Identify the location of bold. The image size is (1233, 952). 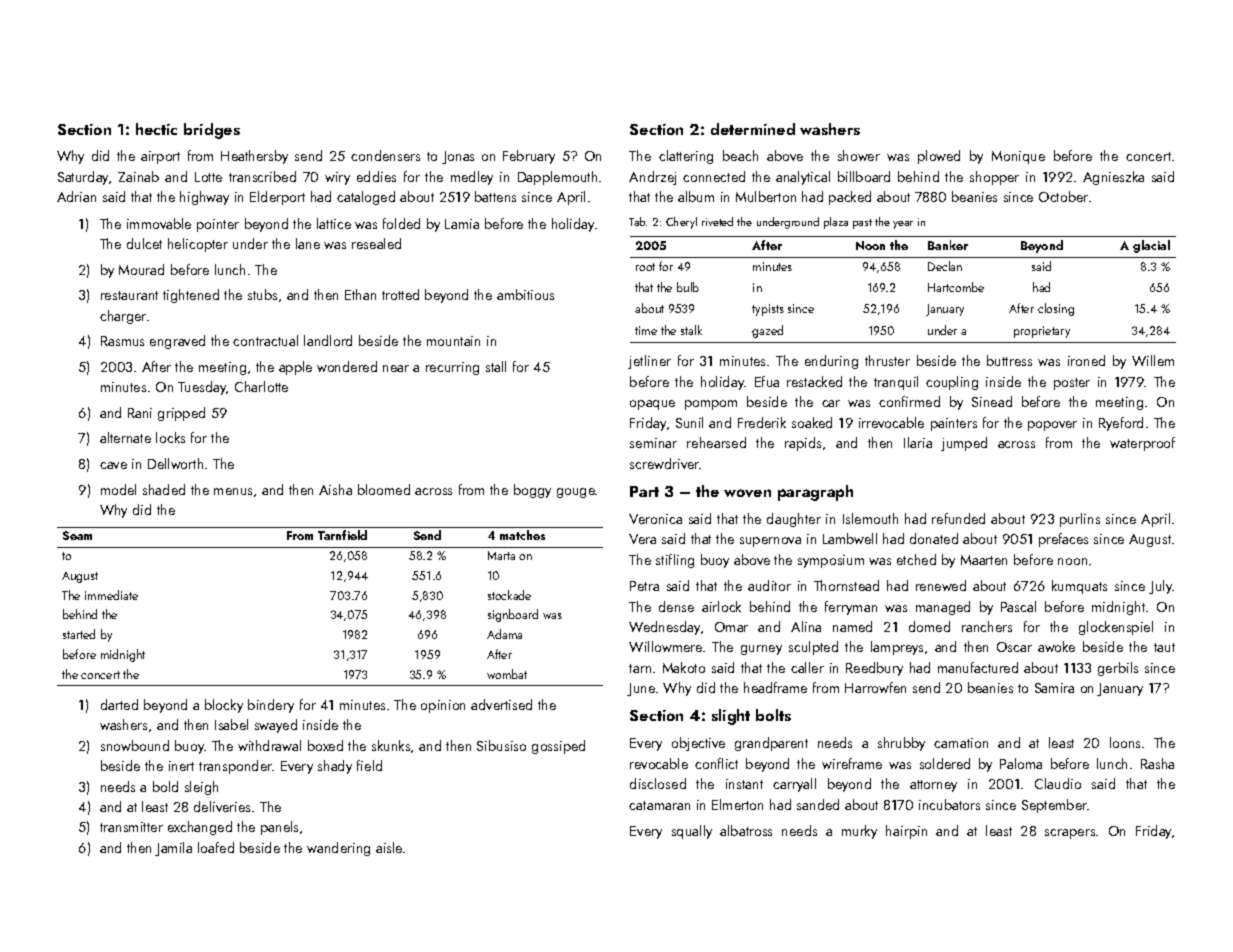
(165, 786).
